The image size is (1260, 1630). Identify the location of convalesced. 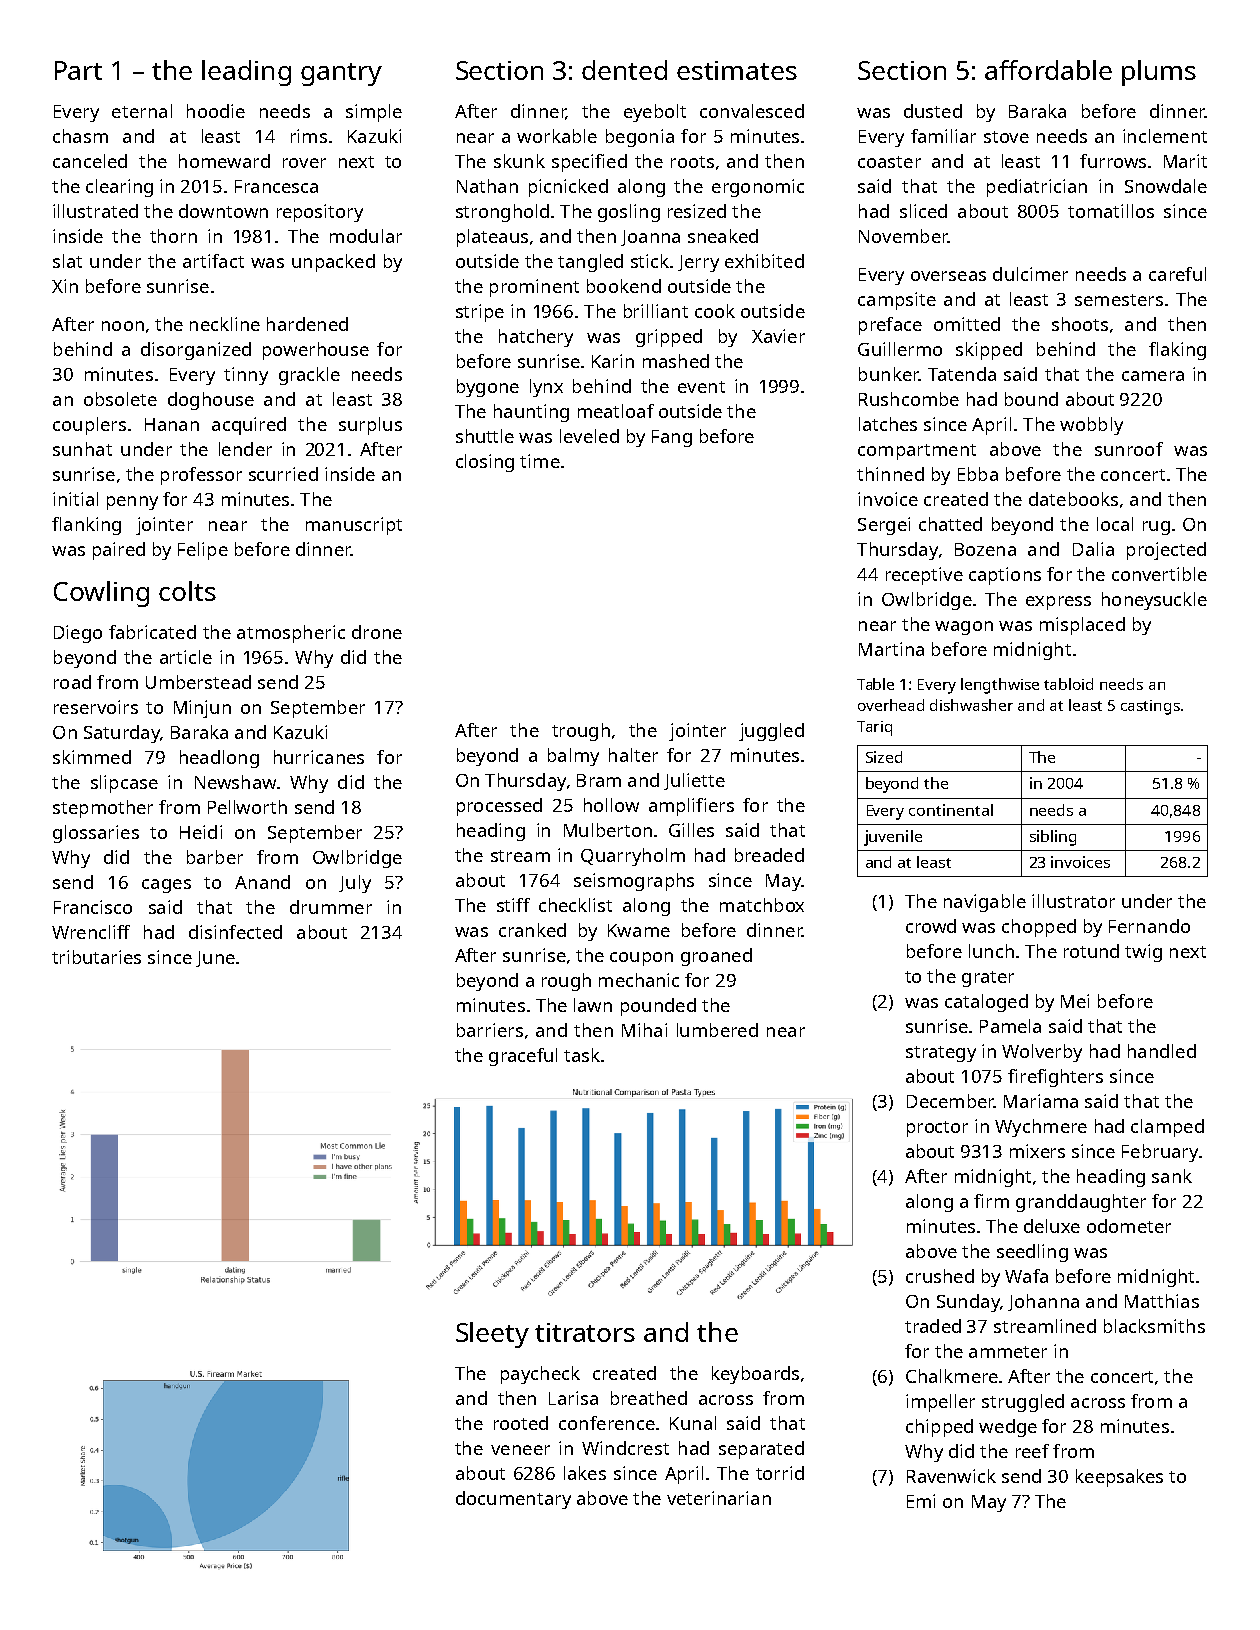
(752, 111).
